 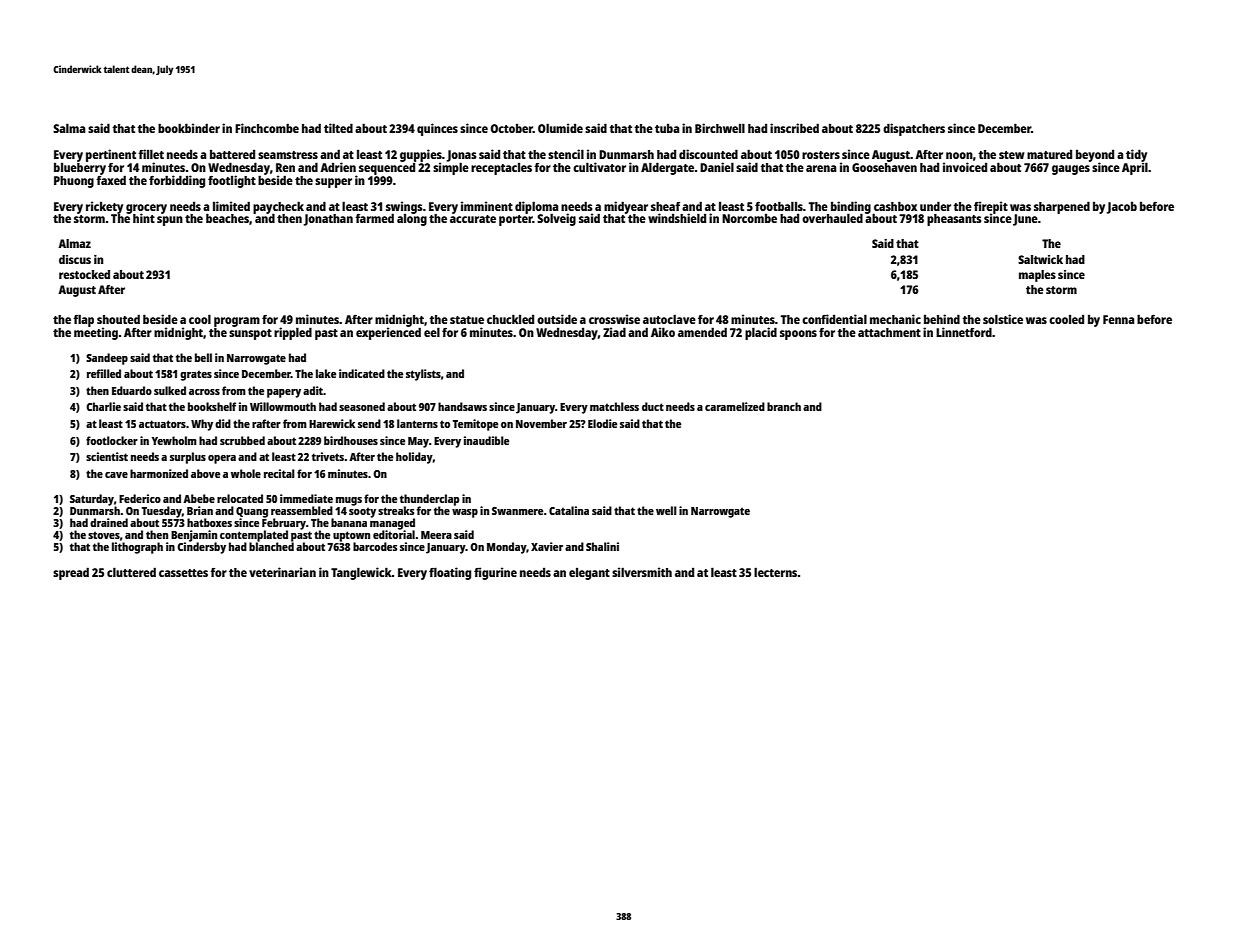 What do you see at coordinates (92, 500) in the screenshot?
I see `Saturday` at bounding box center [92, 500].
